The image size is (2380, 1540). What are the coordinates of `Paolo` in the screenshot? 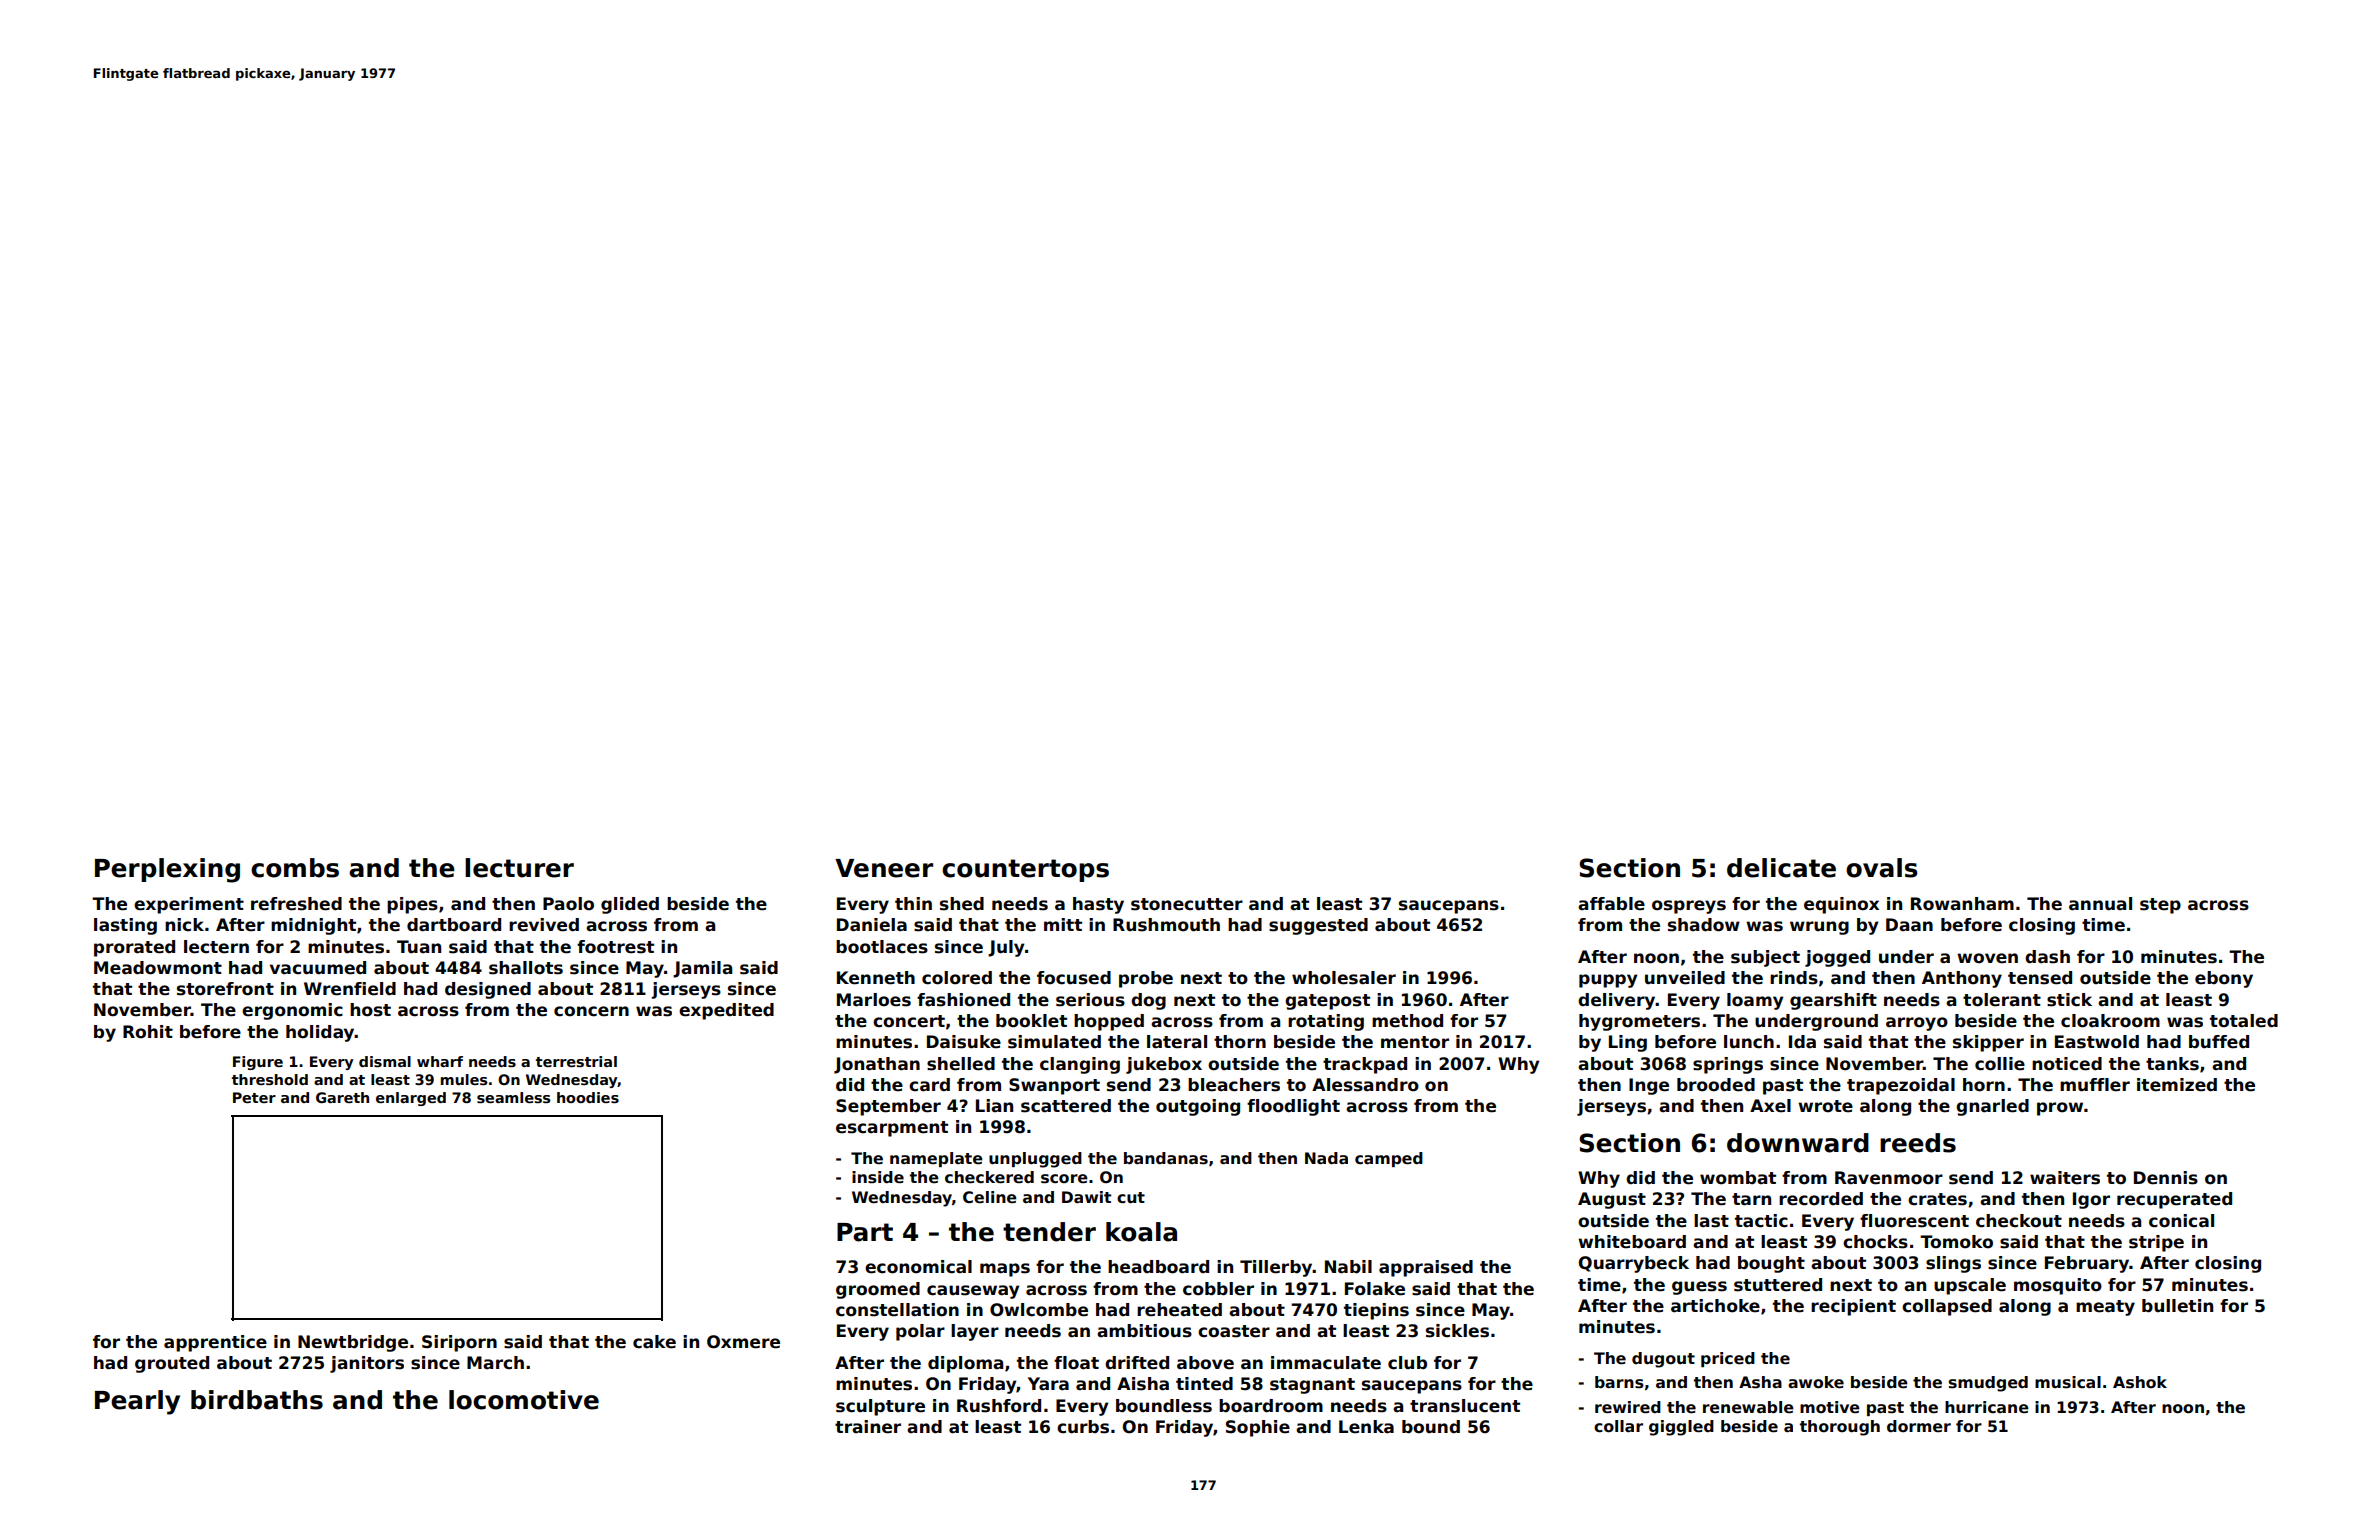 It's located at (568, 904).
